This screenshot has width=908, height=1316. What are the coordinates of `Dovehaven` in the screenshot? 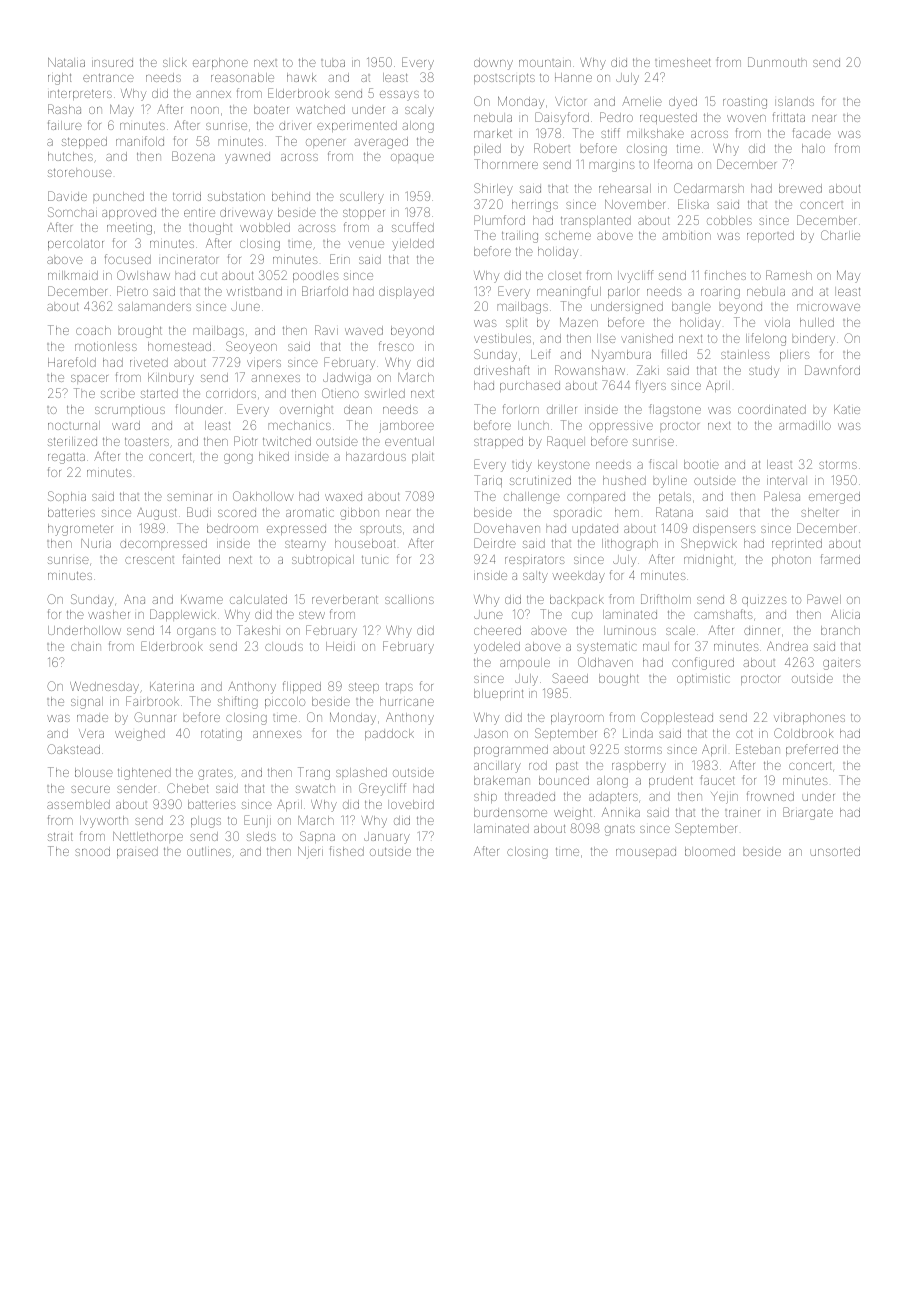 It's located at (507, 528).
